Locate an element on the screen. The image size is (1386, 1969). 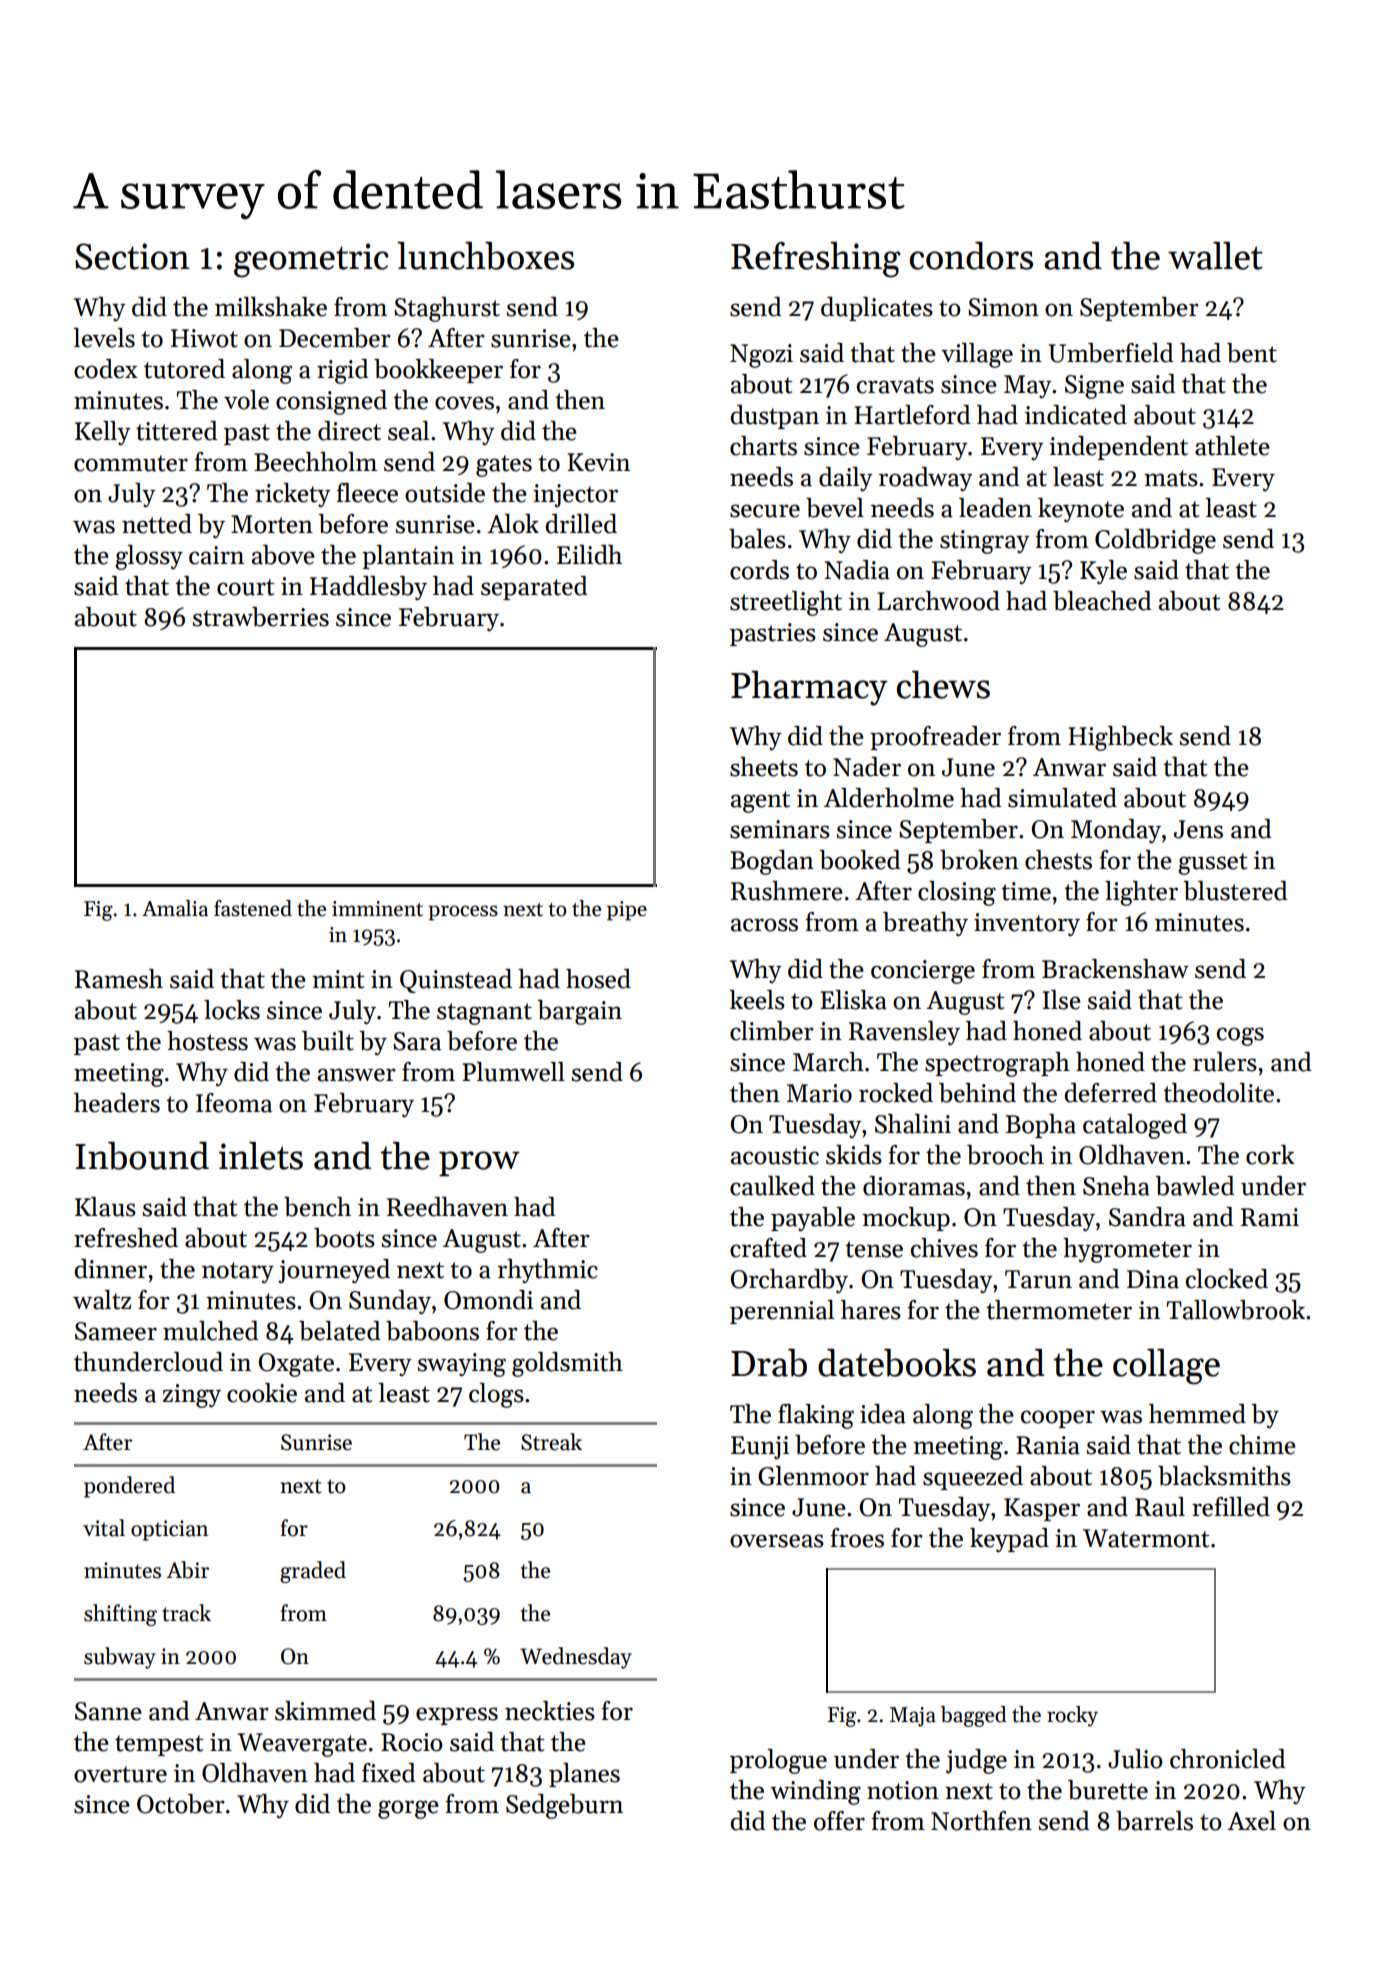
Refreshing is located at coordinates (815, 260).
